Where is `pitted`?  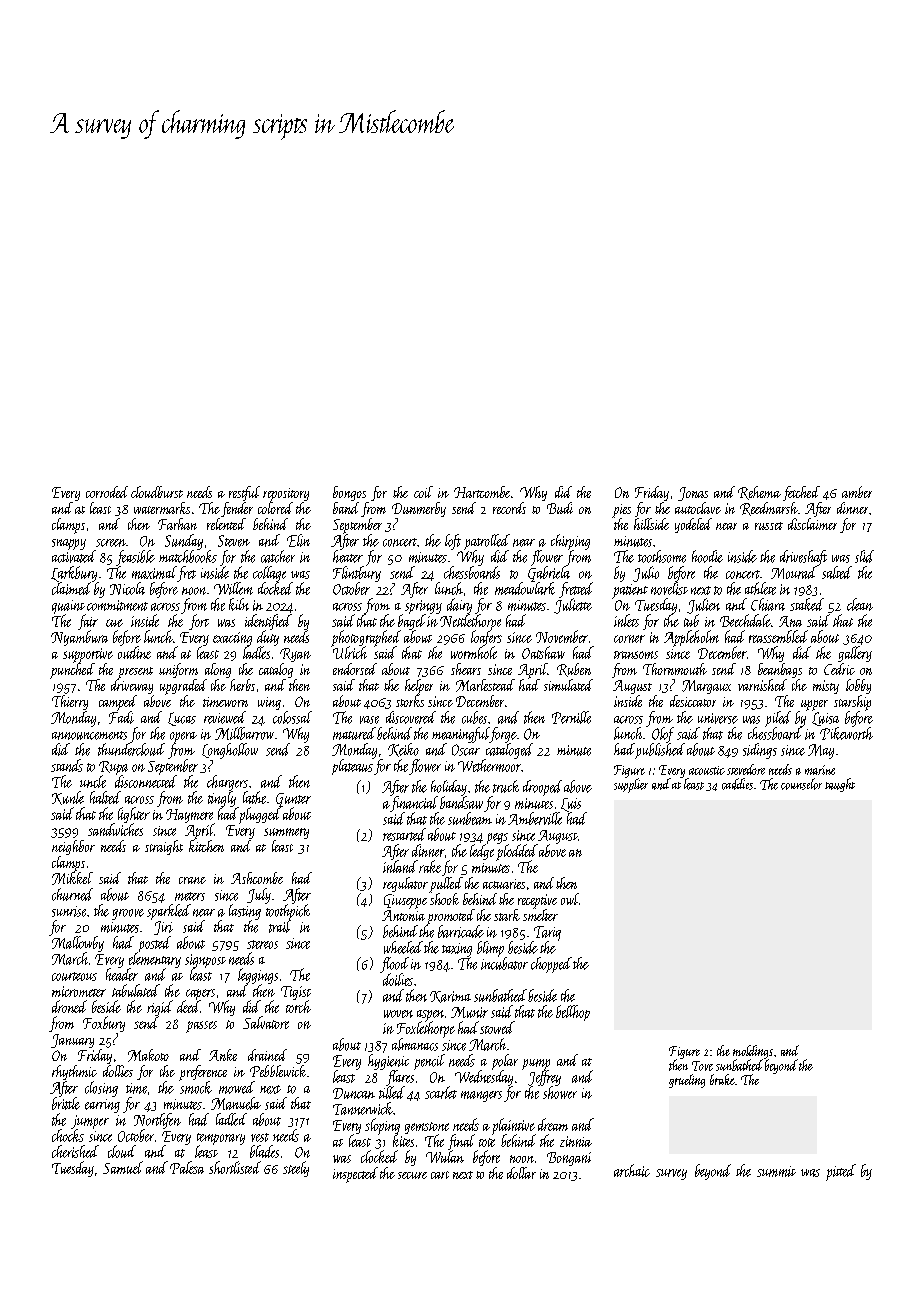
pitted is located at coordinates (841, 1172).
